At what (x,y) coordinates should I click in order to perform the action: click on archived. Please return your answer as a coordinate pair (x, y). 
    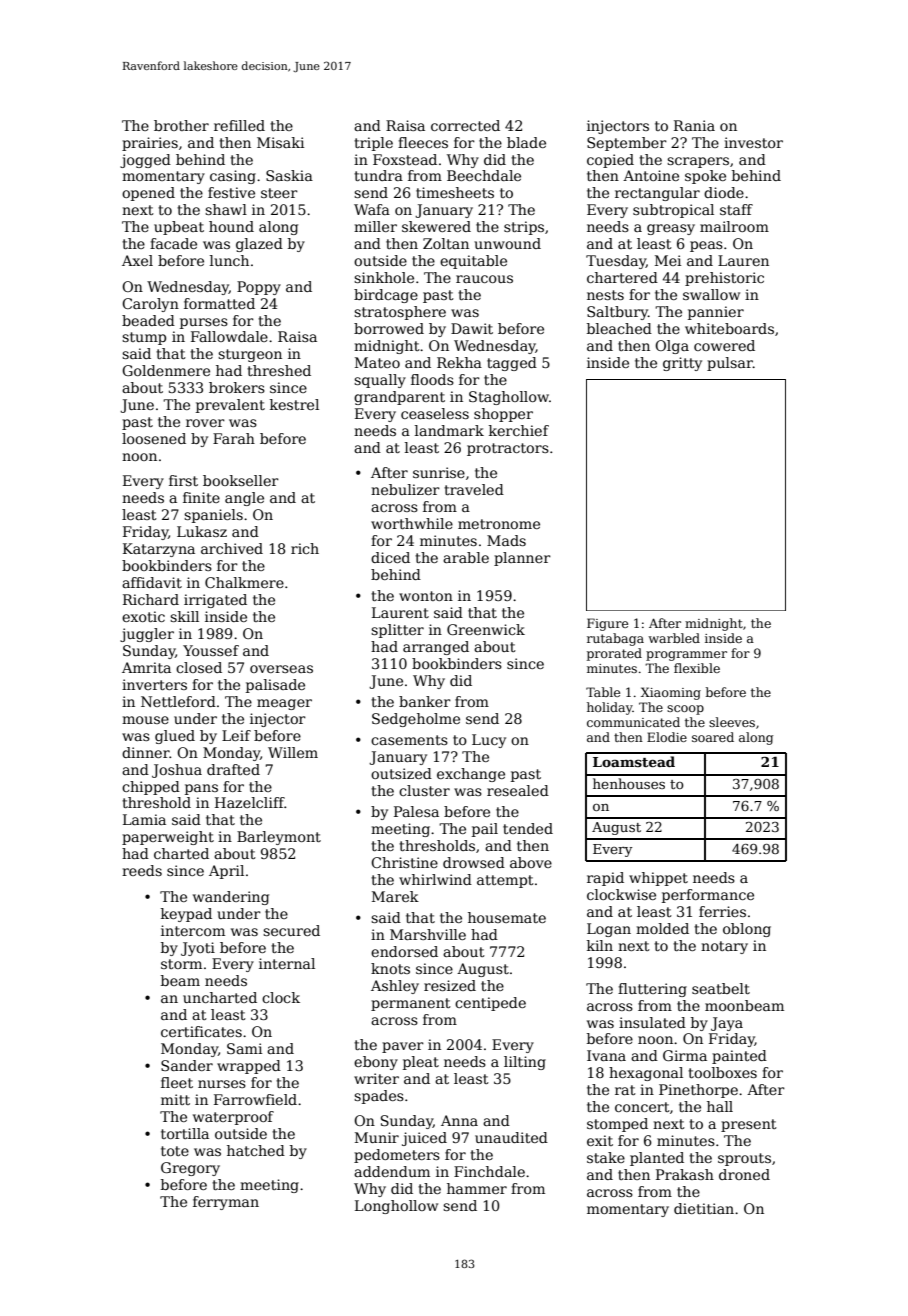
    Looking at the image, I should click on (232, 548).
